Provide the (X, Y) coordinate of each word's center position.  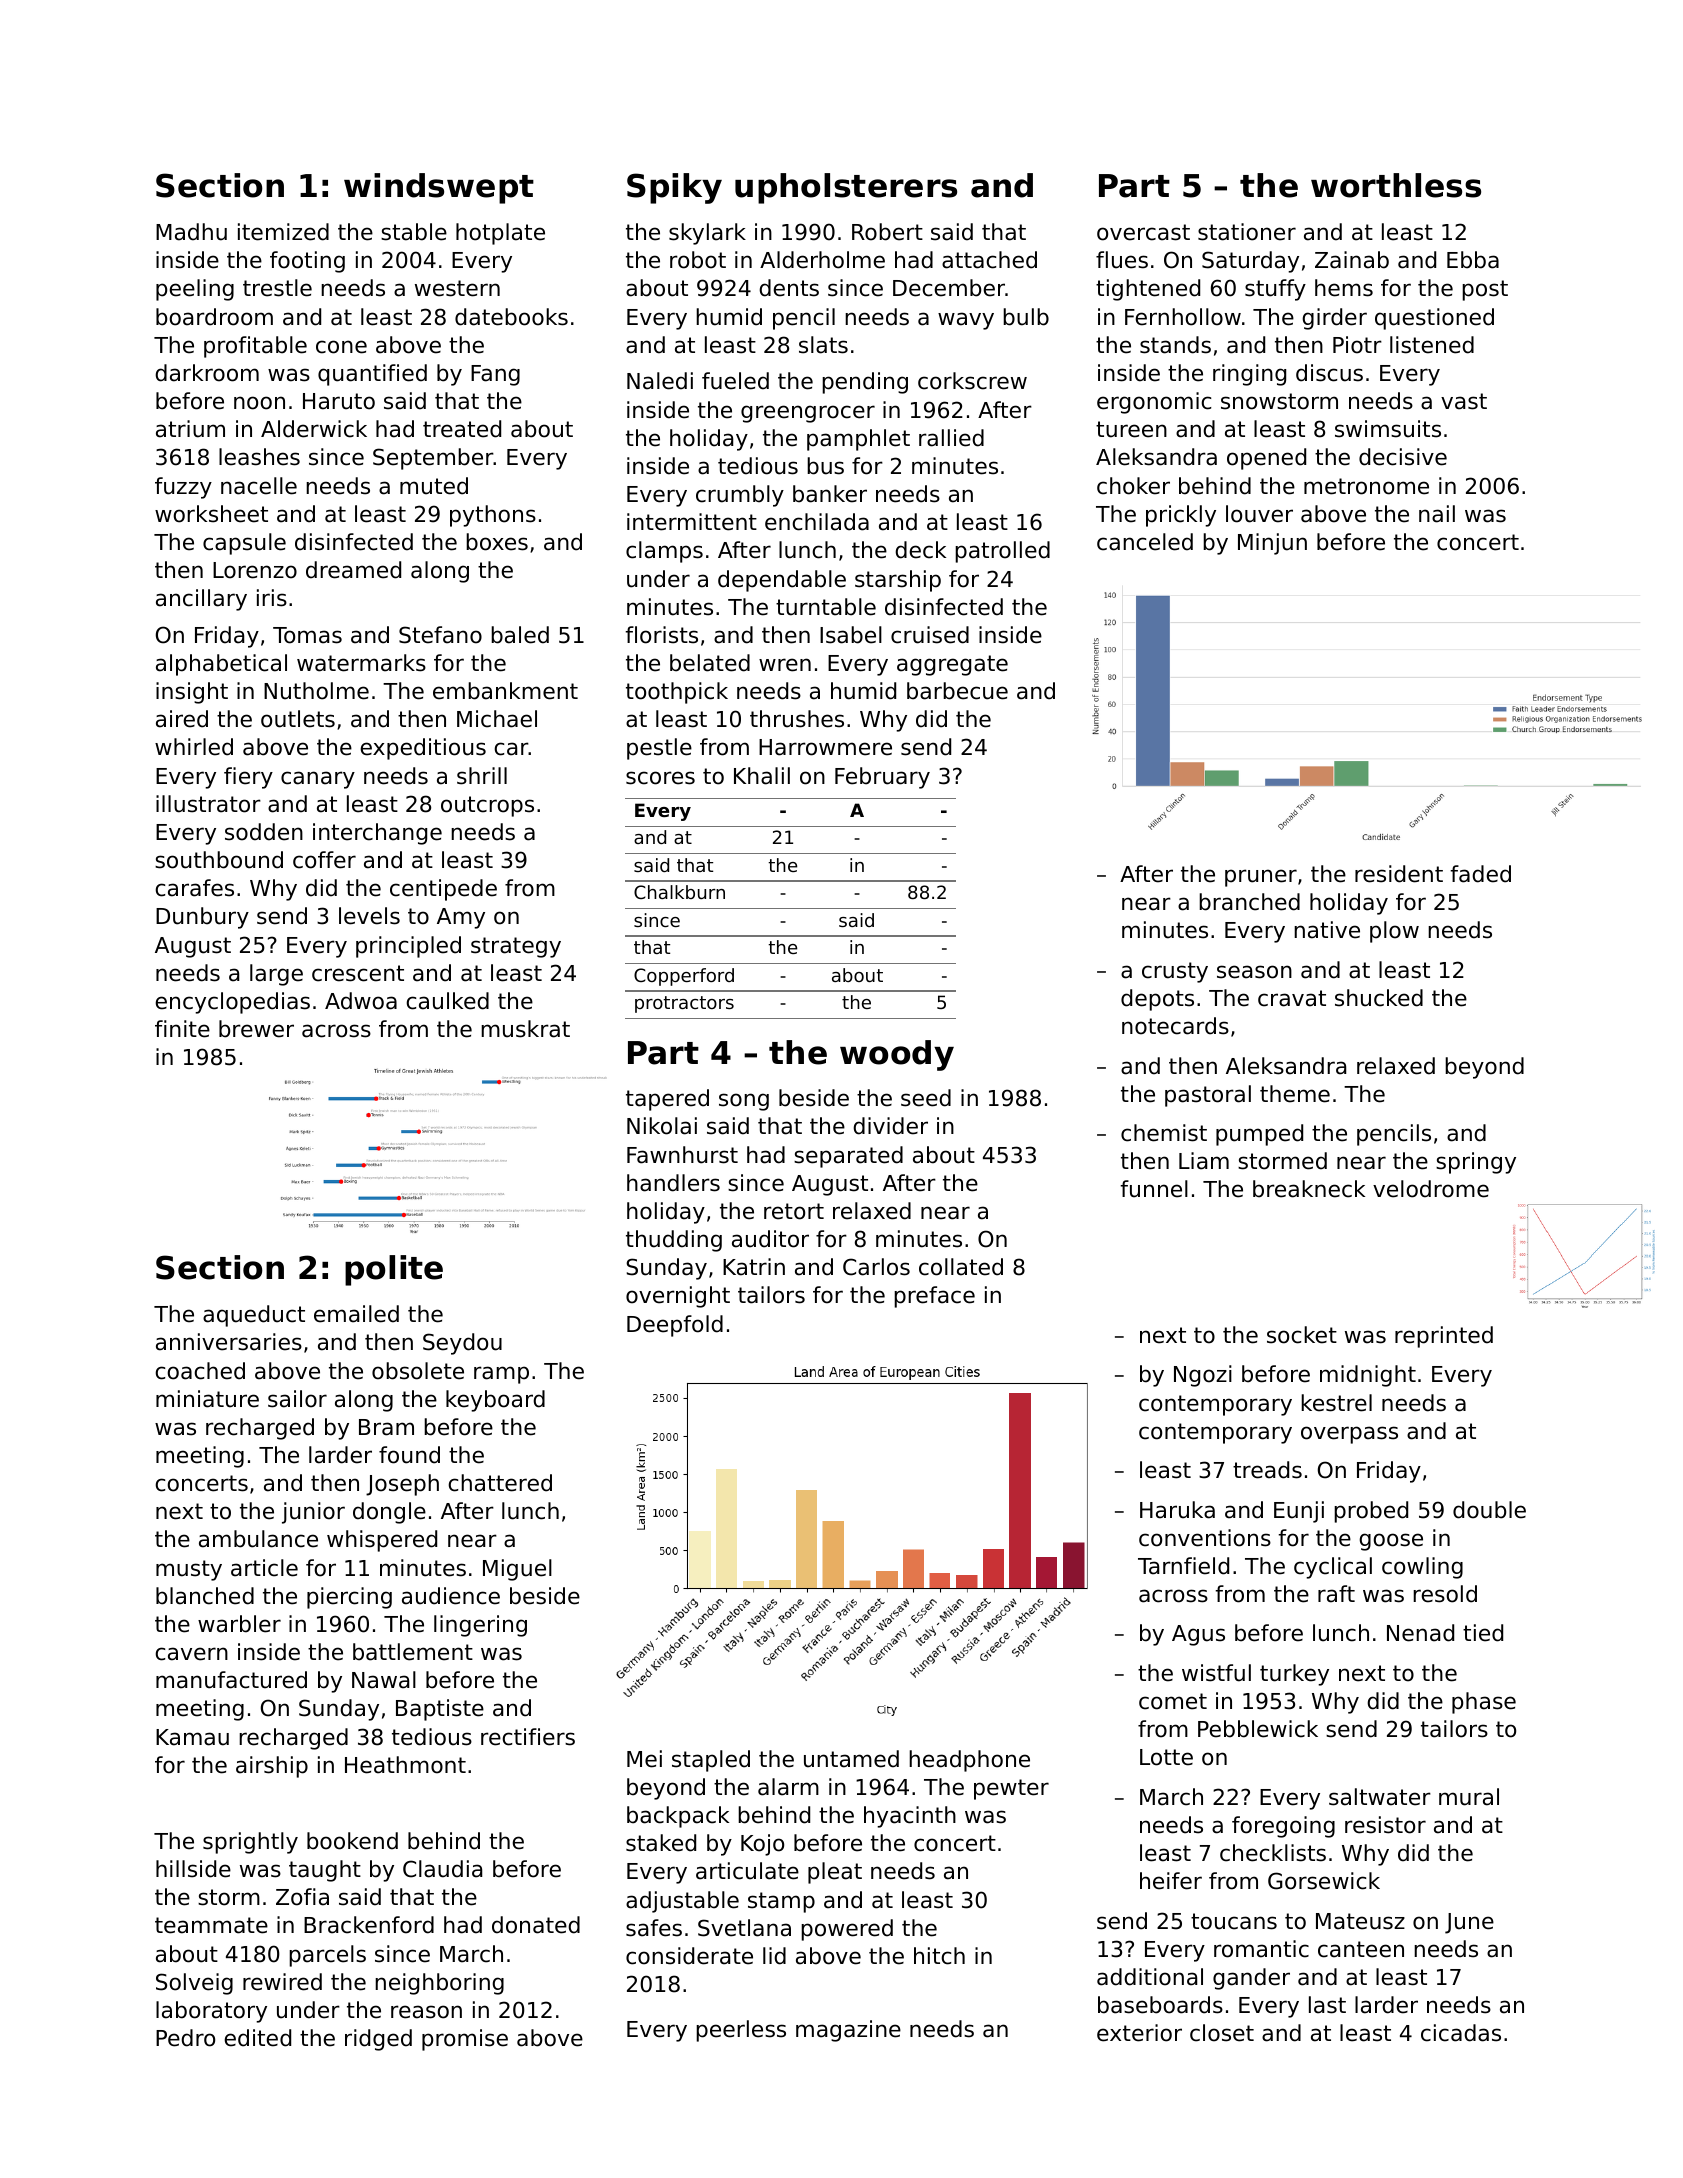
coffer (324, 860)
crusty (1175, 972)
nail (1437, 514)
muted (434, 486)
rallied (951, 438)
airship (272, 1767)
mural (1469, 1797)
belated (710, 663)
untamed (851, 1759)
